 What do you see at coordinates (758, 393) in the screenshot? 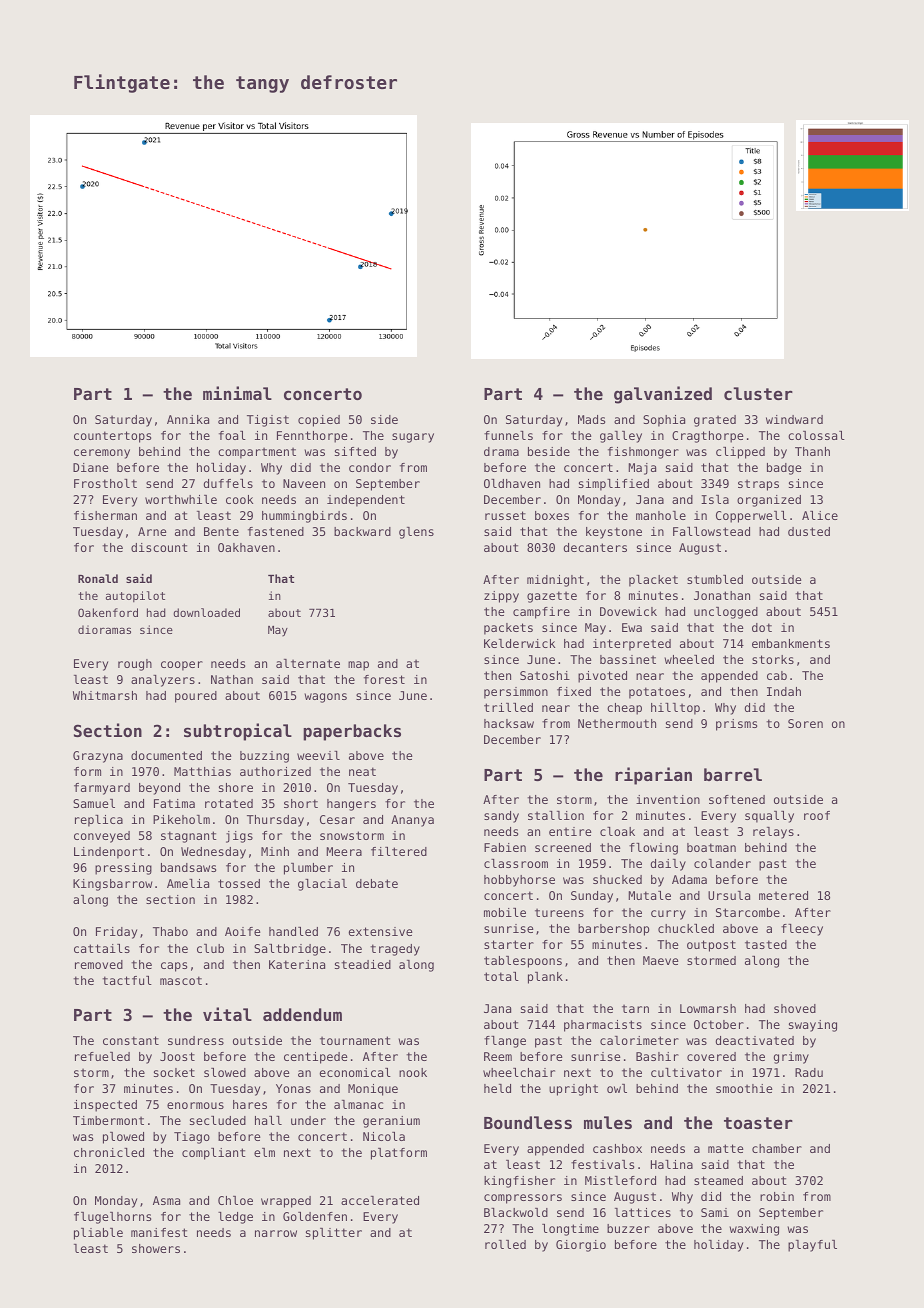
I see `cluster` at bounding box center [758, 393].
